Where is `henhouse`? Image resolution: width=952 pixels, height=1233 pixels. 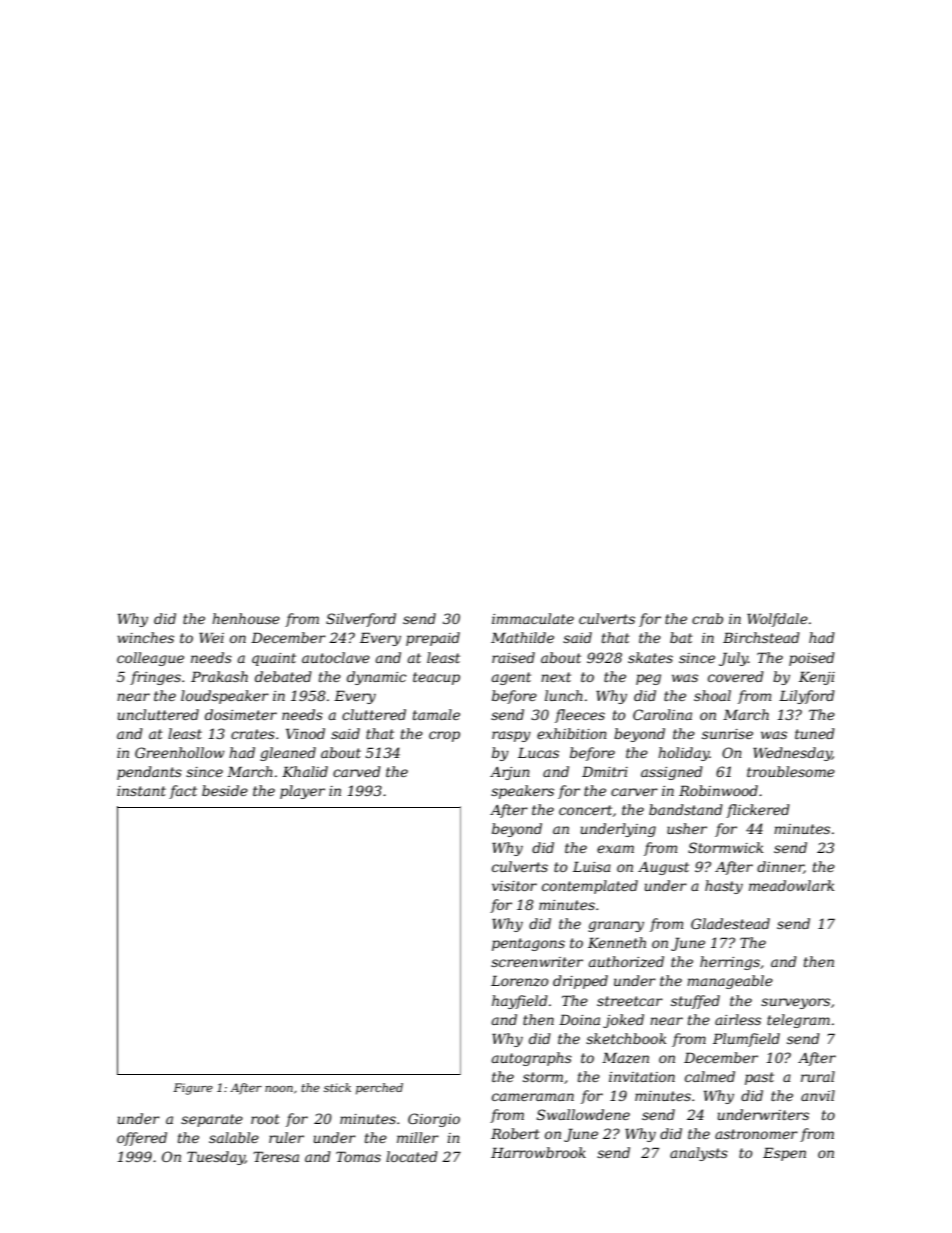 henhouse is located at coordinates (246, 618).
